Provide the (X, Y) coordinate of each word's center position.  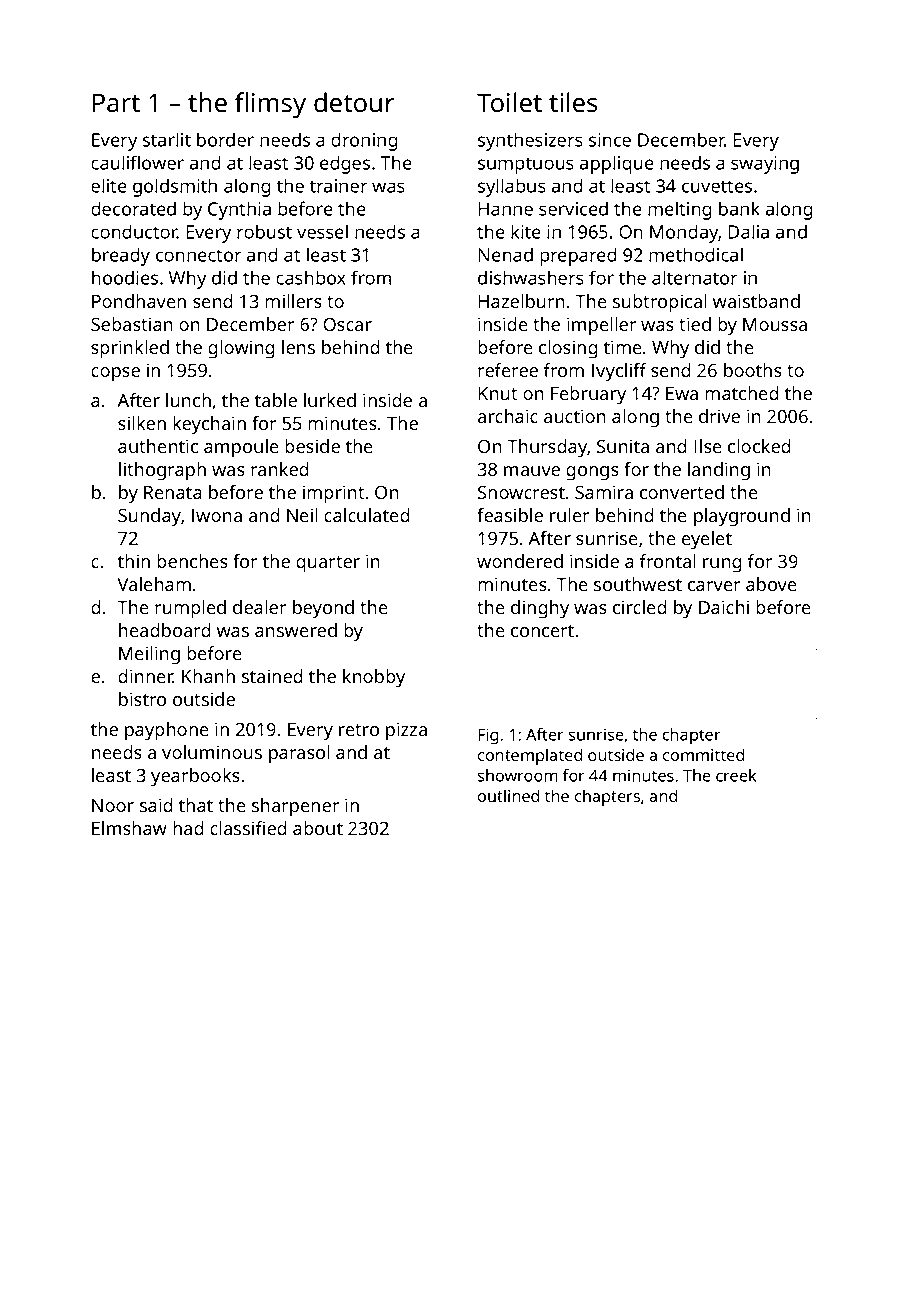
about (318, 828)
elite (109, 185)
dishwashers (531, 277)
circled (639, 607)
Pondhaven (139, 301)
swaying (765, 165)
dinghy (540, 609)
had (188, 828)
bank (739, 208)
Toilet (509, 102)
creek (736, 775)
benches (192, 561)
